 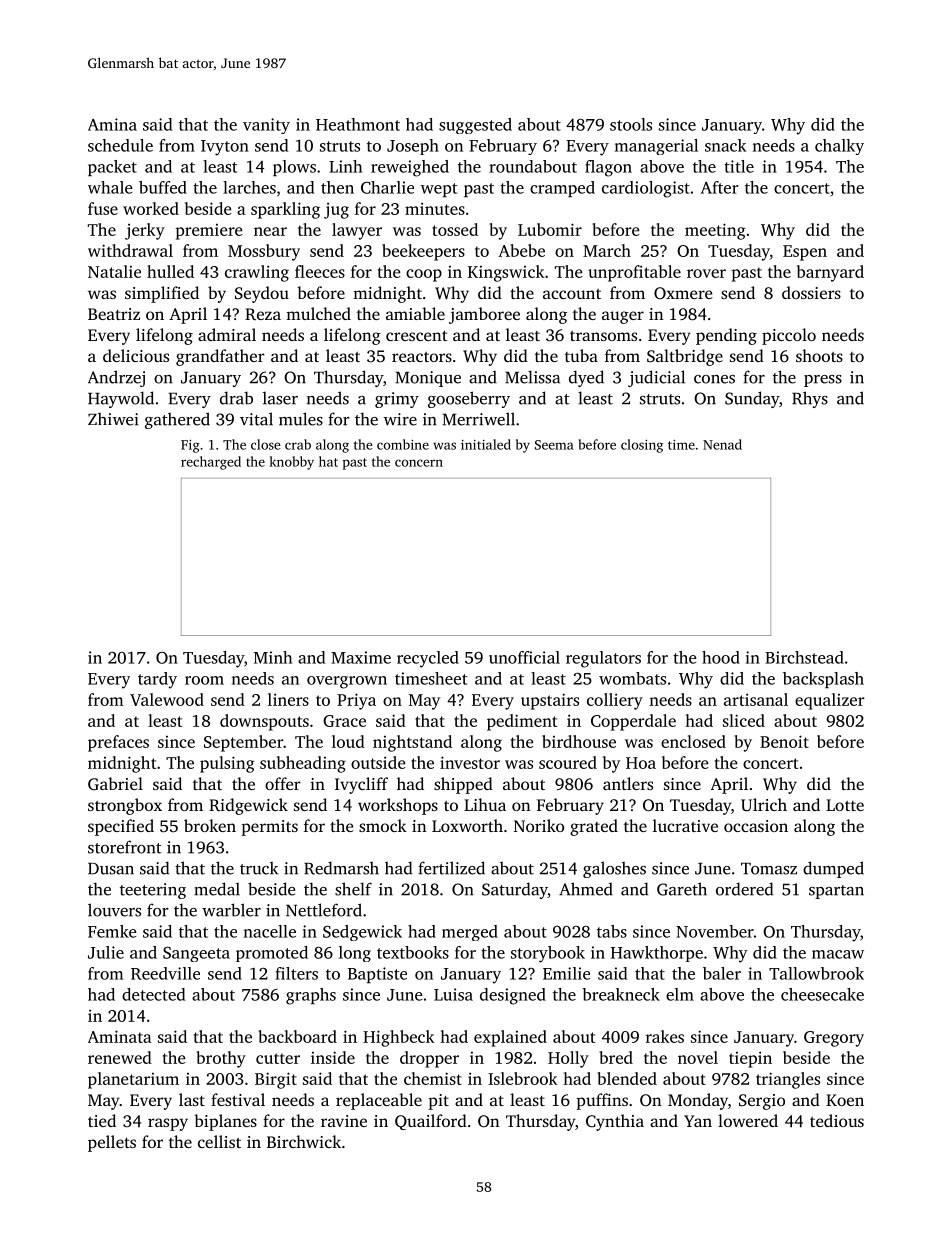 What do you see at coordinates (266, 126) in the screenshot?
I see `vanity` at bounding box center [266, 126].
